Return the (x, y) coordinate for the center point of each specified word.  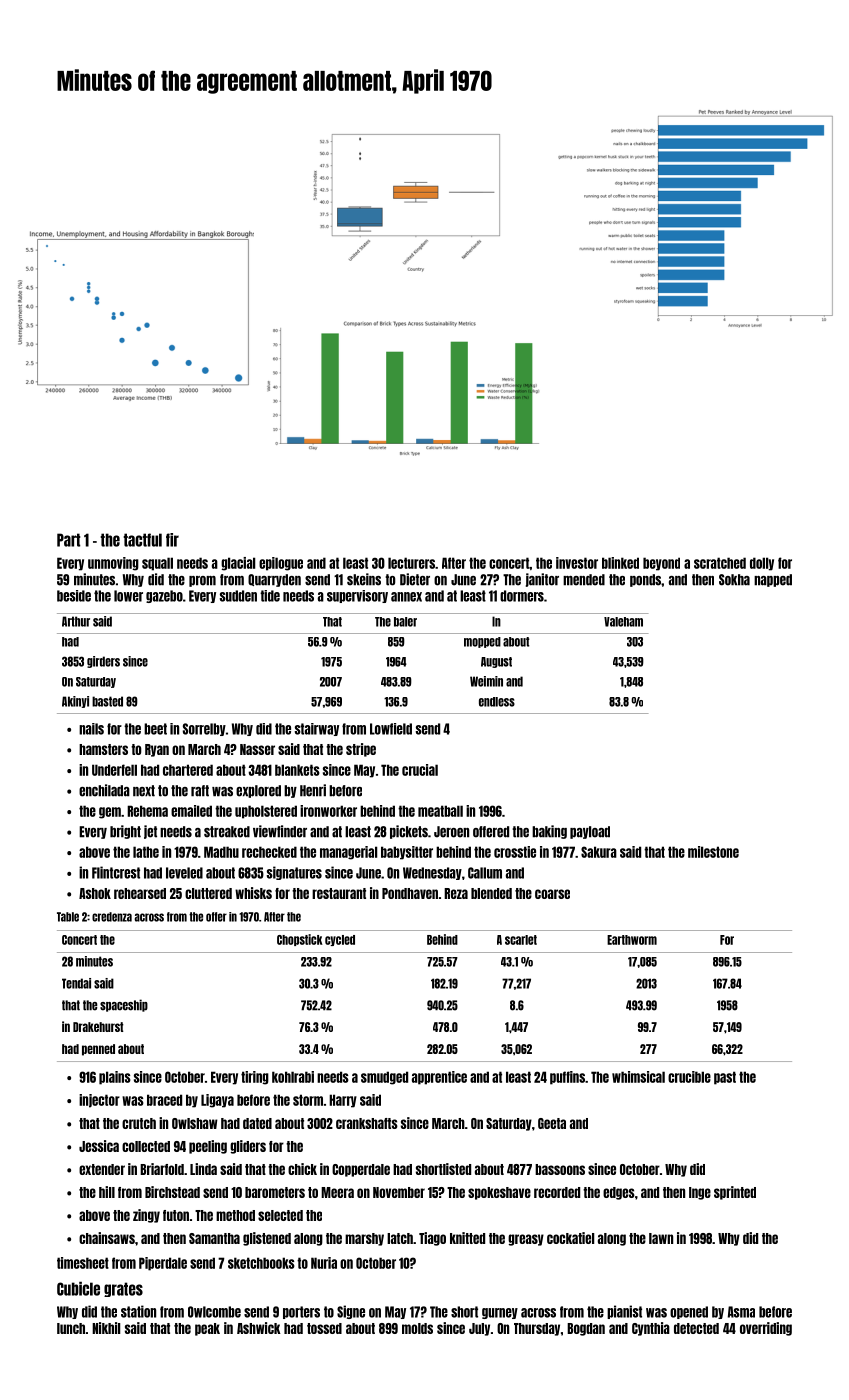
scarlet (521, 940)
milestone (713, 852)
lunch (71, 1328)
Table (68, 917)
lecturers (411, 563)
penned (98, 1050)
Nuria (324, 1263)
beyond (661, 564)
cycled (340, 940)
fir (172, 540)
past (725, 1078)
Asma (741, 1312)
